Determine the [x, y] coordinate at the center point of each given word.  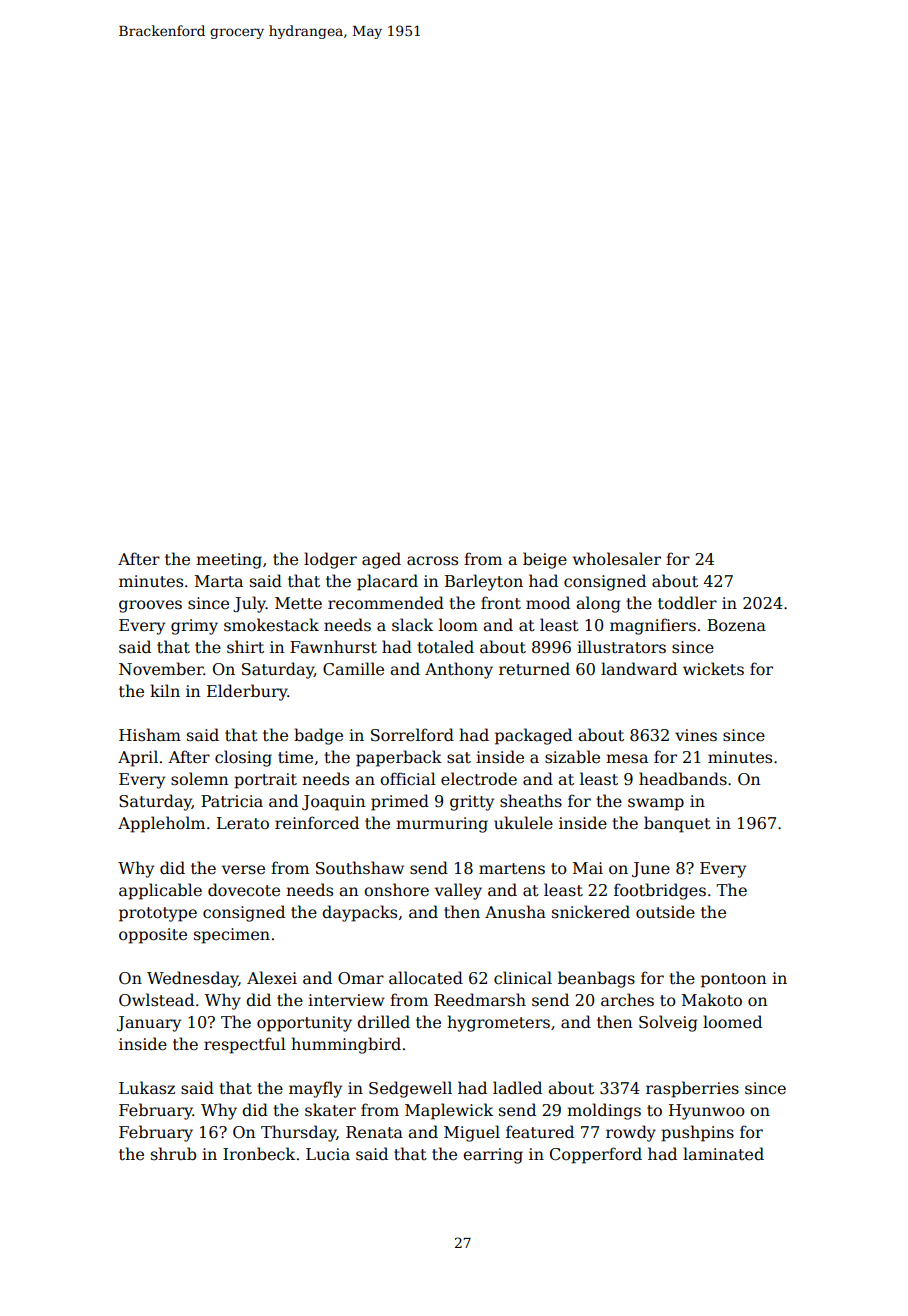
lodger [330, 560]
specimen [232, 936]
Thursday [299, 1133]
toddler [687, 603]
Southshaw [360, 868]
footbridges [660, 891]
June [651, 870]
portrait [265, 781]
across [432, 561]
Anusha [515, 911]
